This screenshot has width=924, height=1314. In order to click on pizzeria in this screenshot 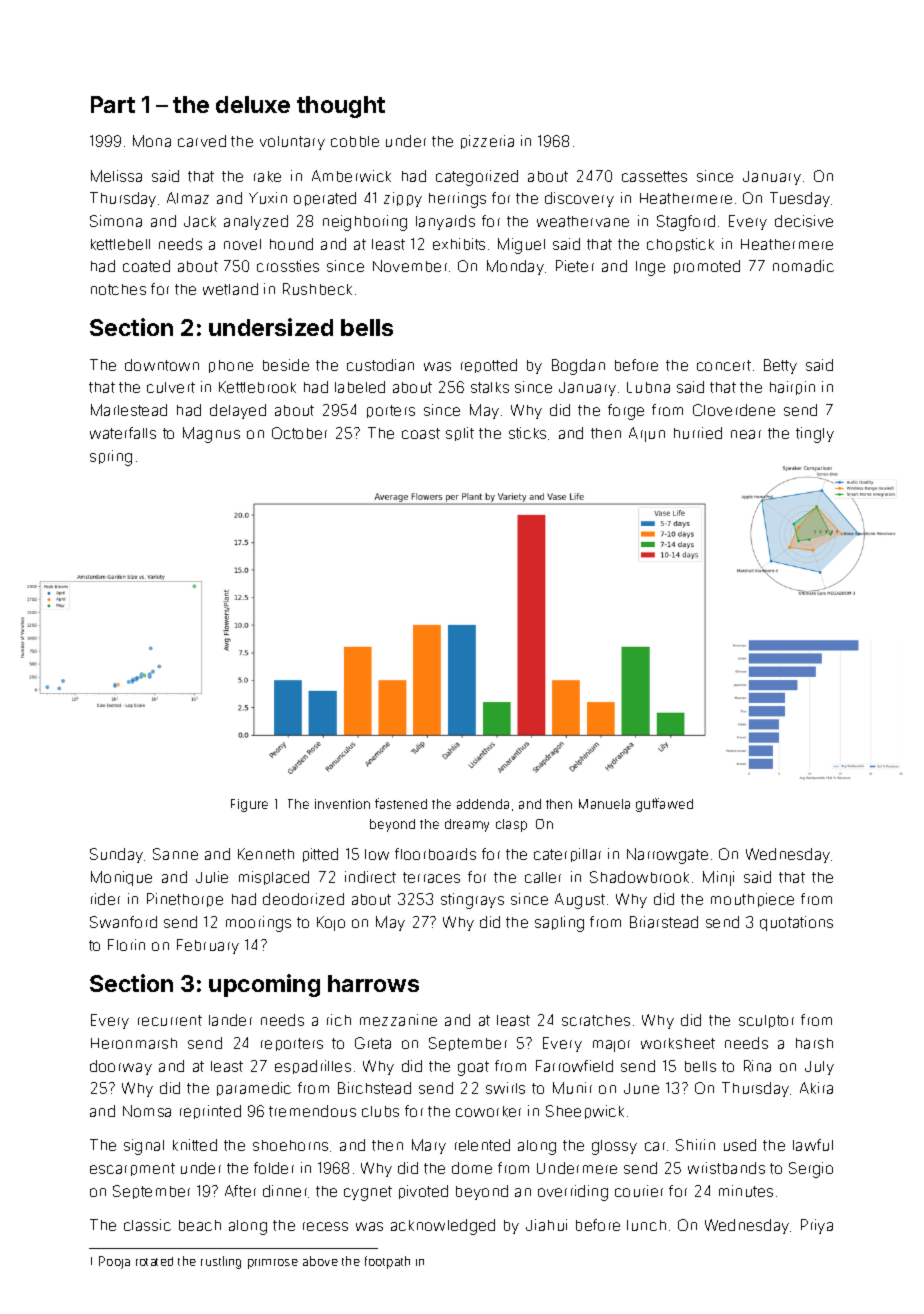, I will do `click(487, 142)`.
